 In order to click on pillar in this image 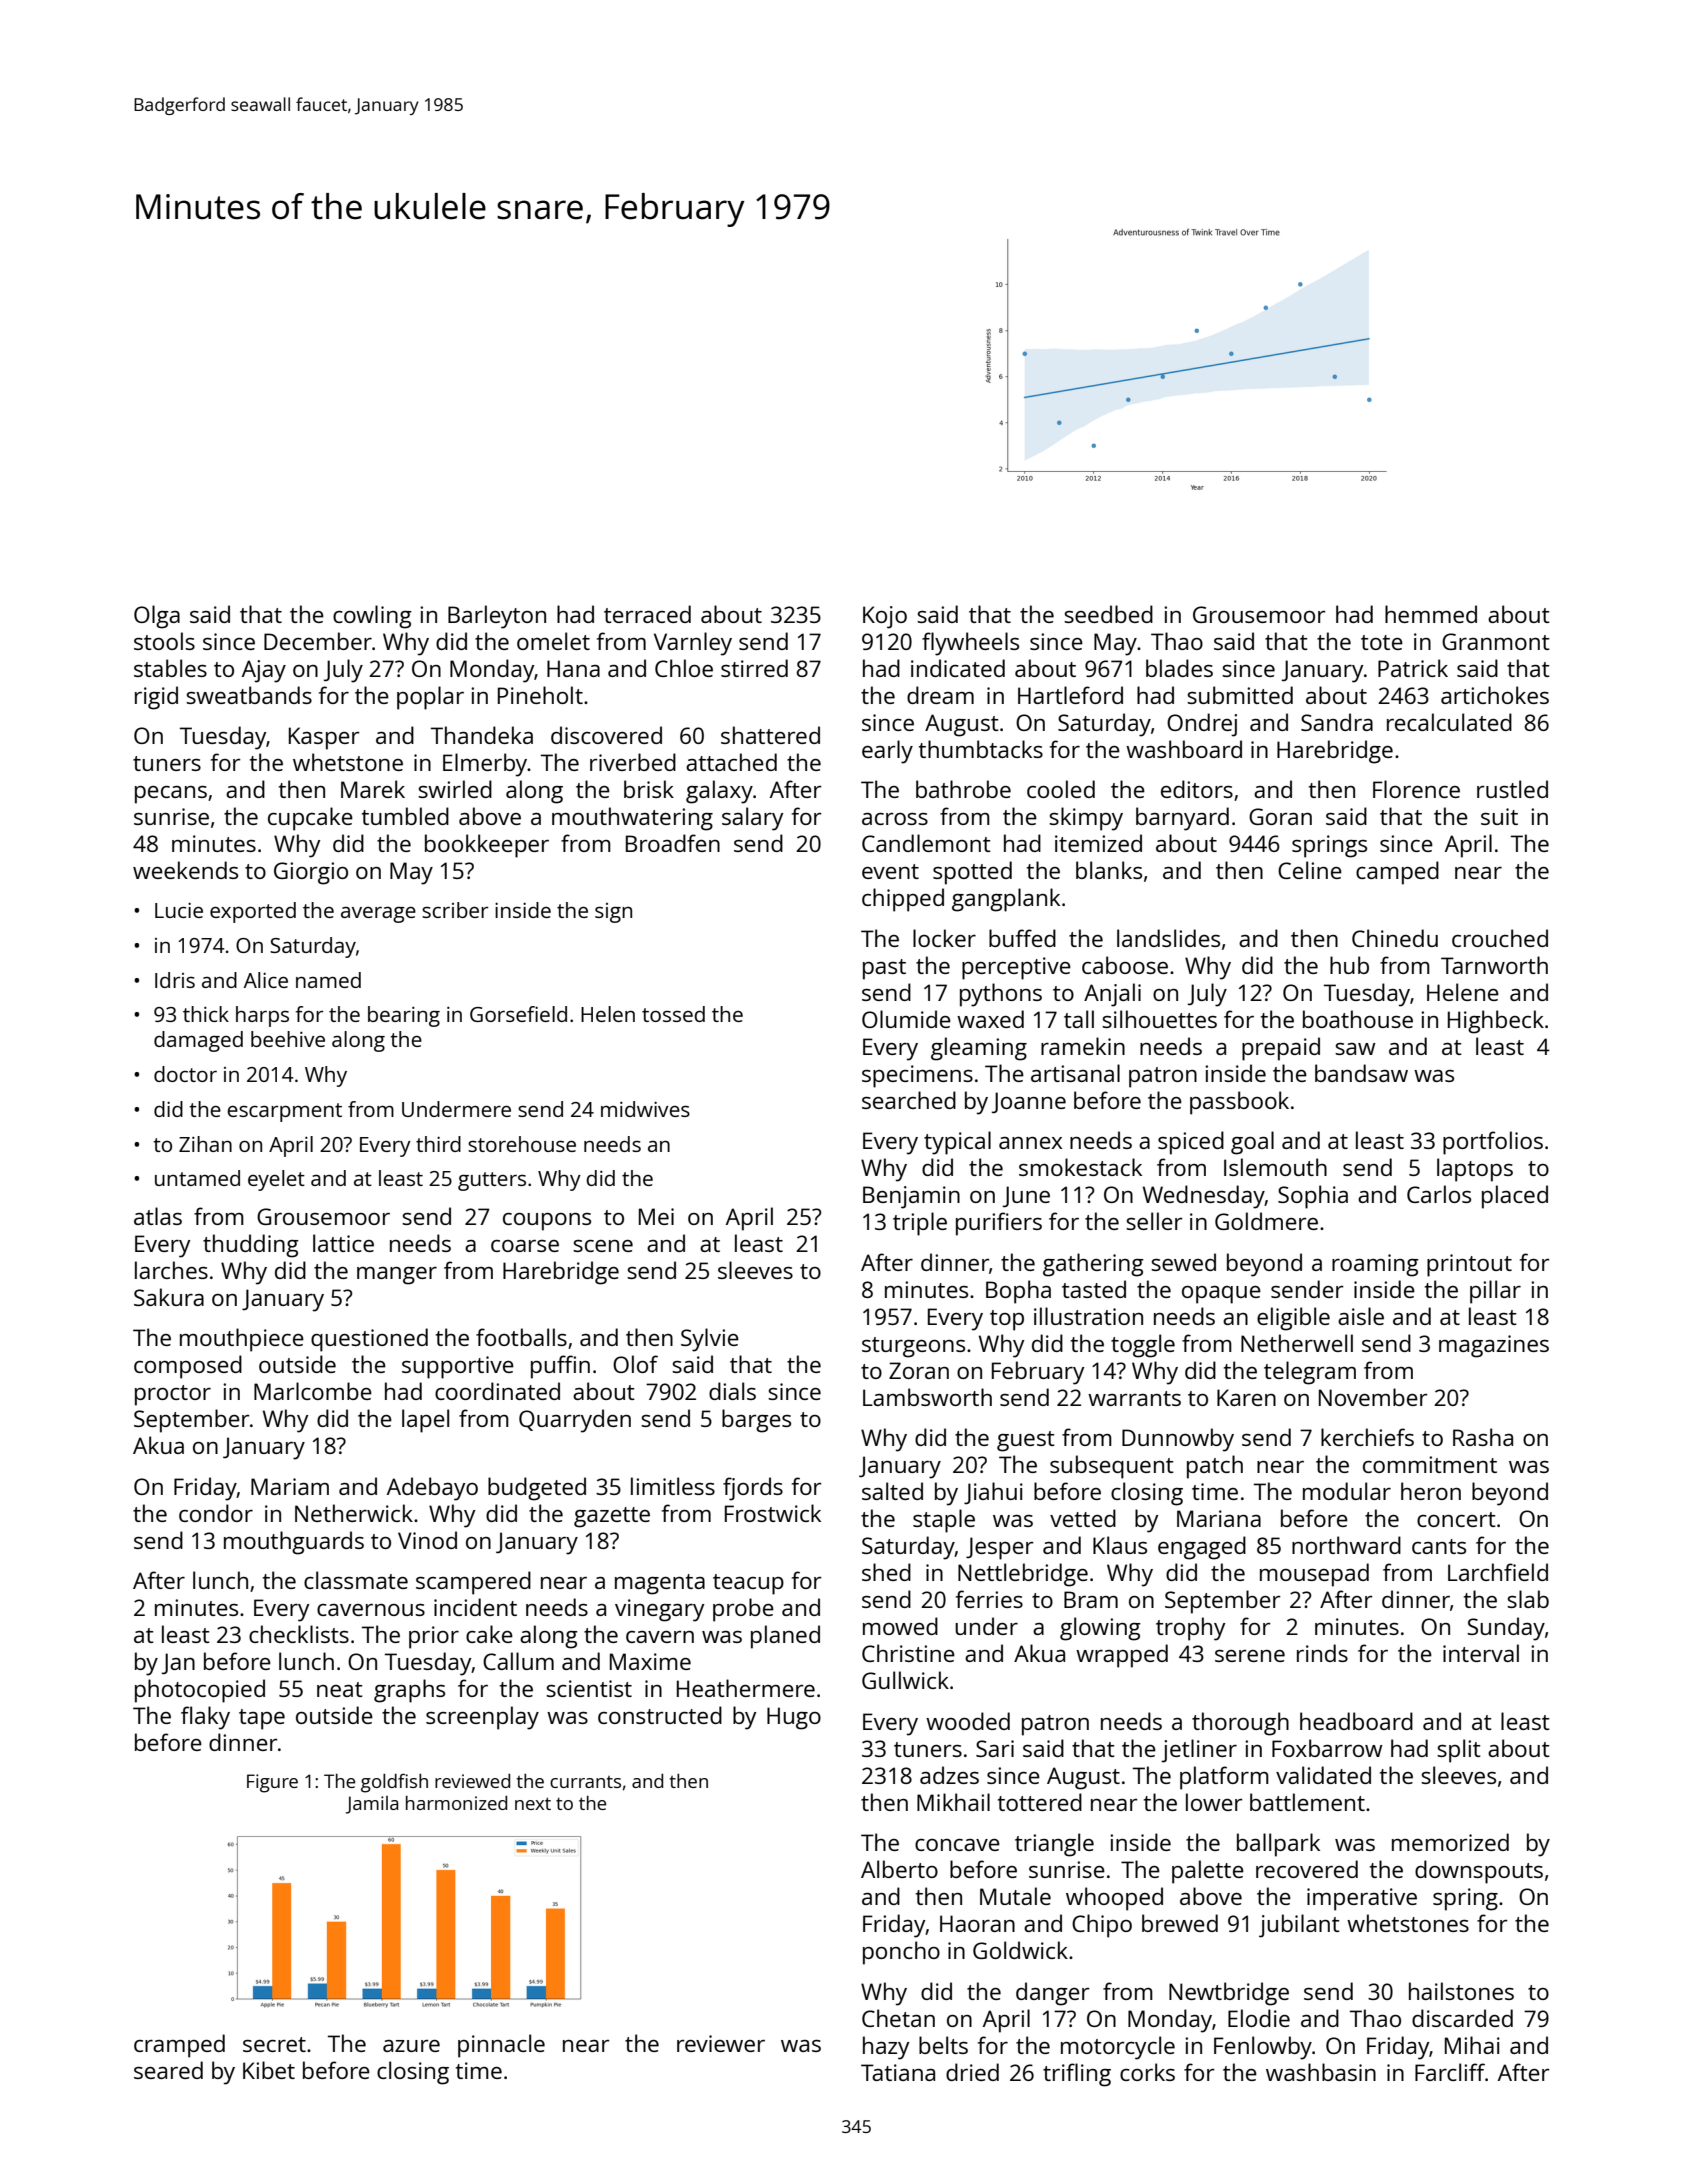, I will do `click(1495, 1292)`.
